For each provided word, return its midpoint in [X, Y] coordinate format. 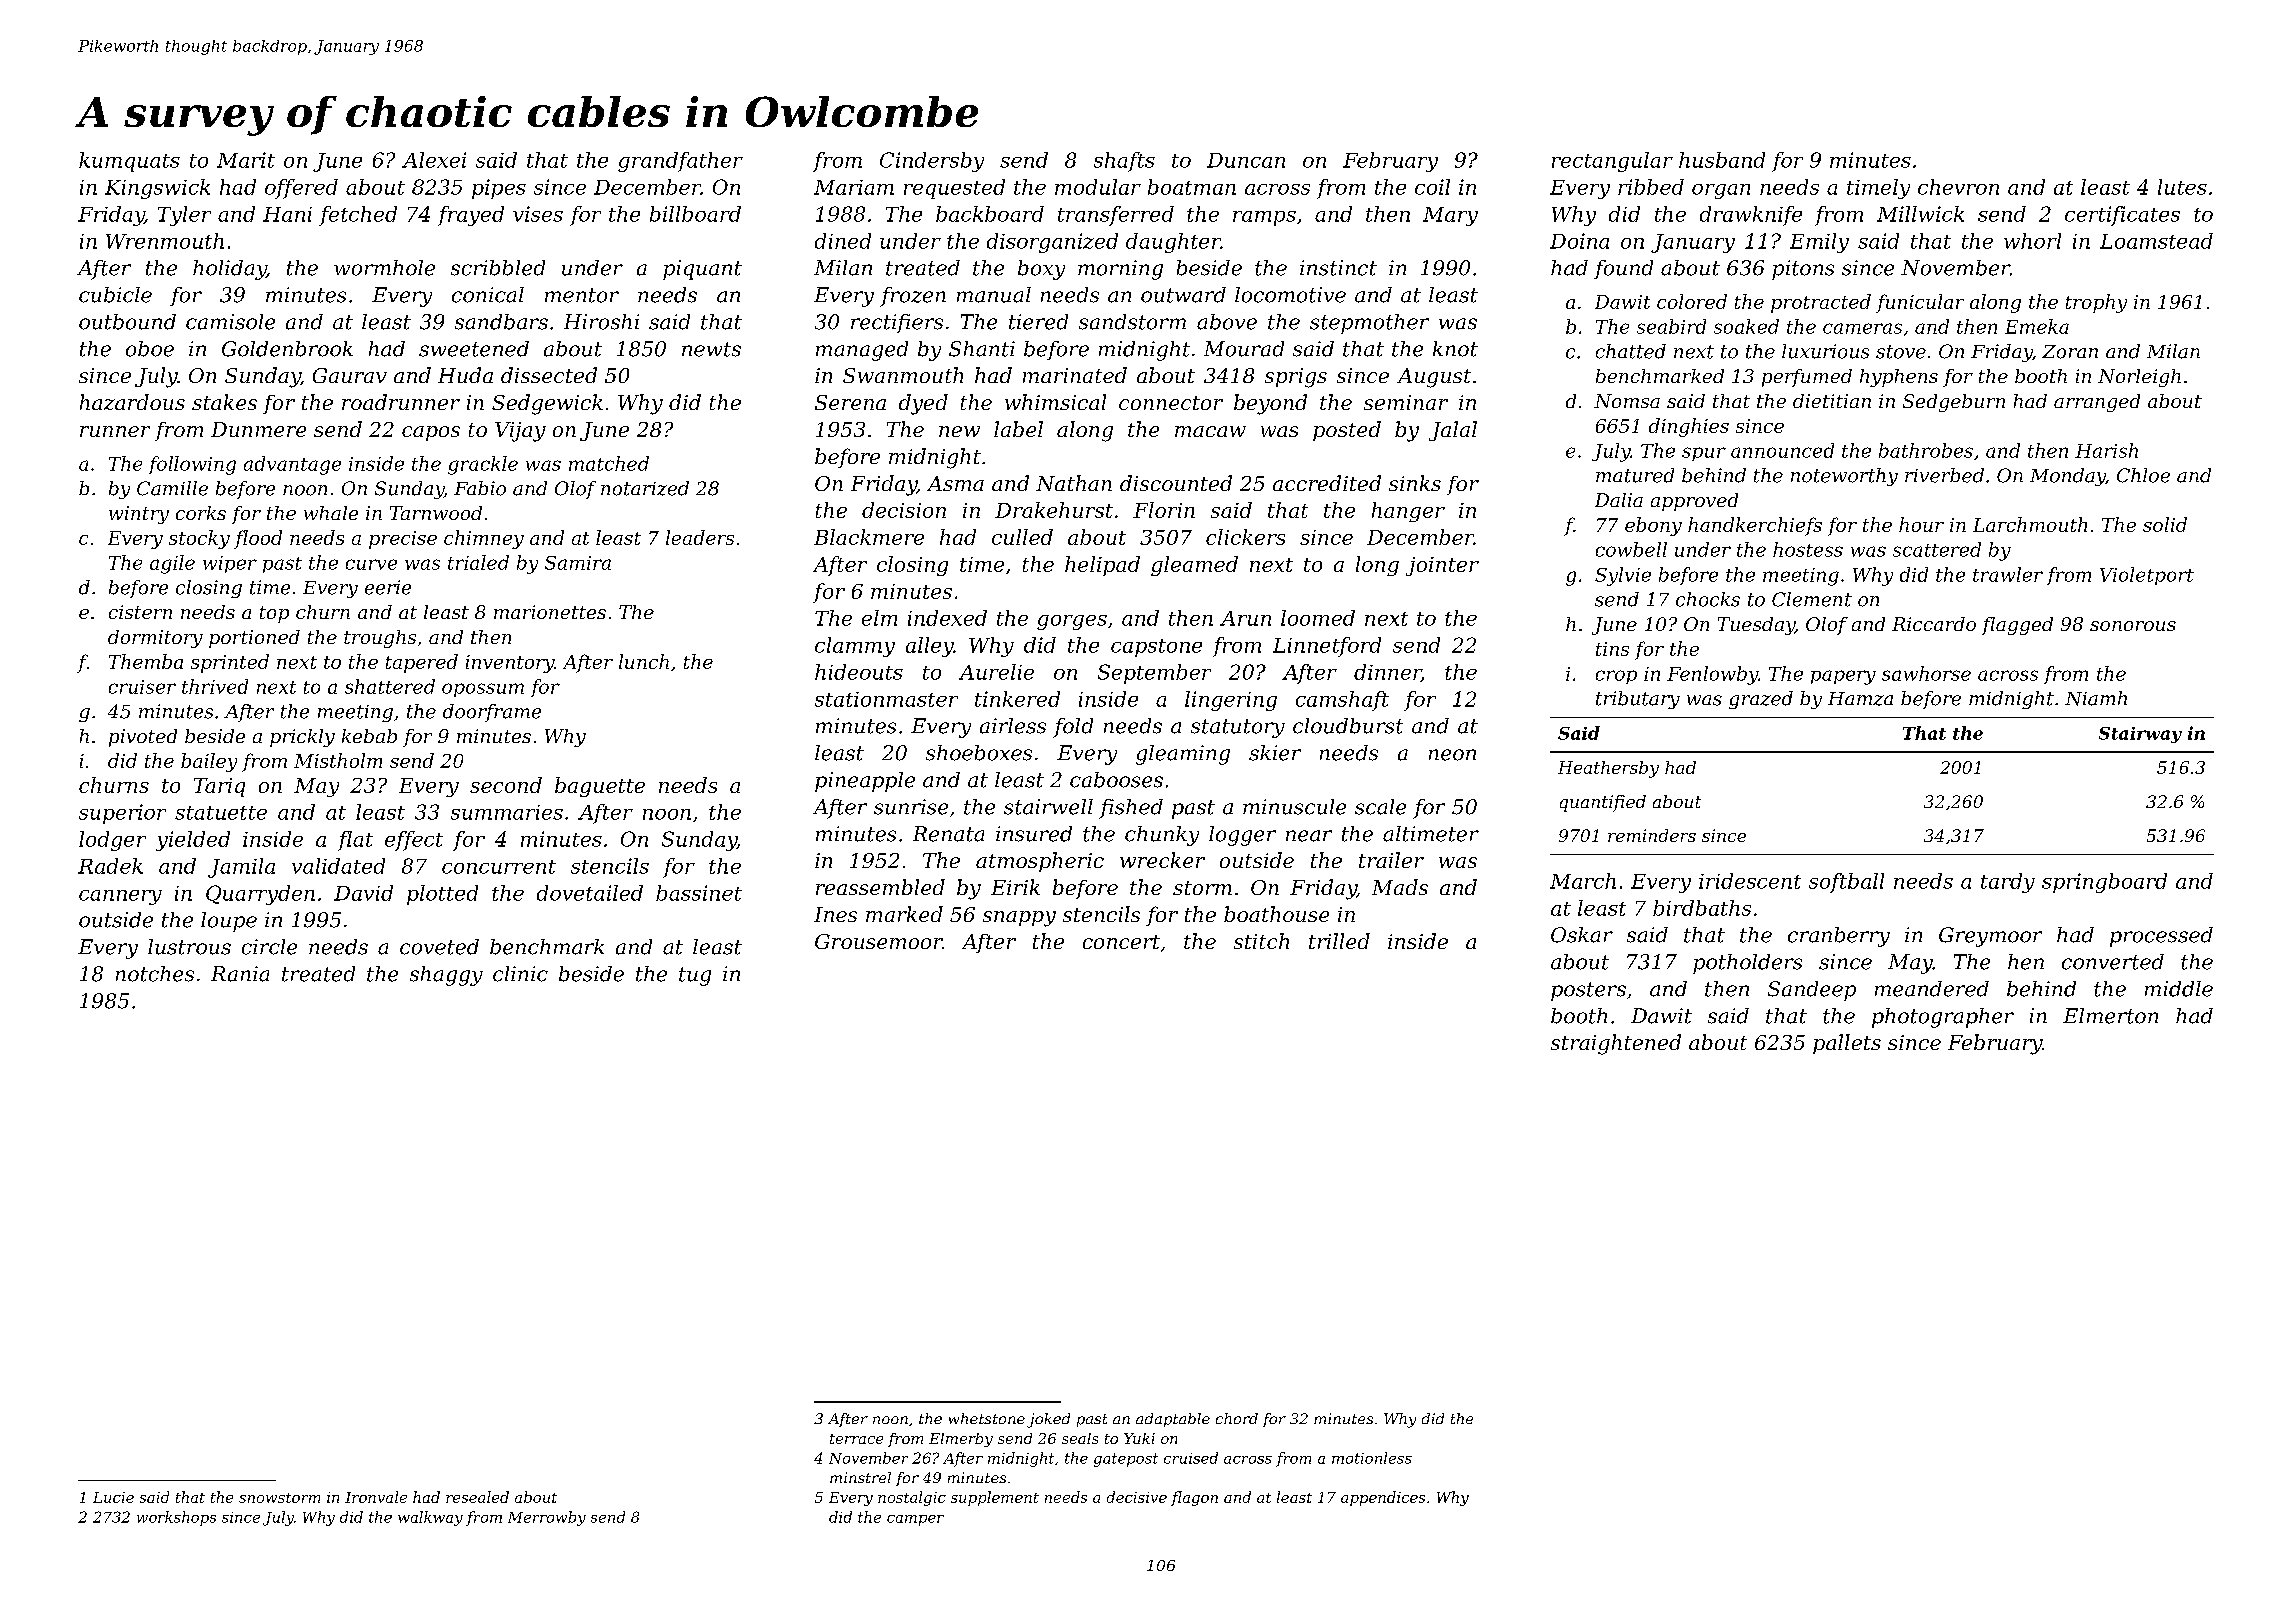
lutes [2182, 187]
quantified [1603, 803]
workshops [176, 1518]
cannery [120, 897]
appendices [1383, 1498]
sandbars [501, 322]
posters [1588, 991]
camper [915, 1520]
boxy [1041, 270]
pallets [1847, 1044]
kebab [369, 736]
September [1154, 674]
